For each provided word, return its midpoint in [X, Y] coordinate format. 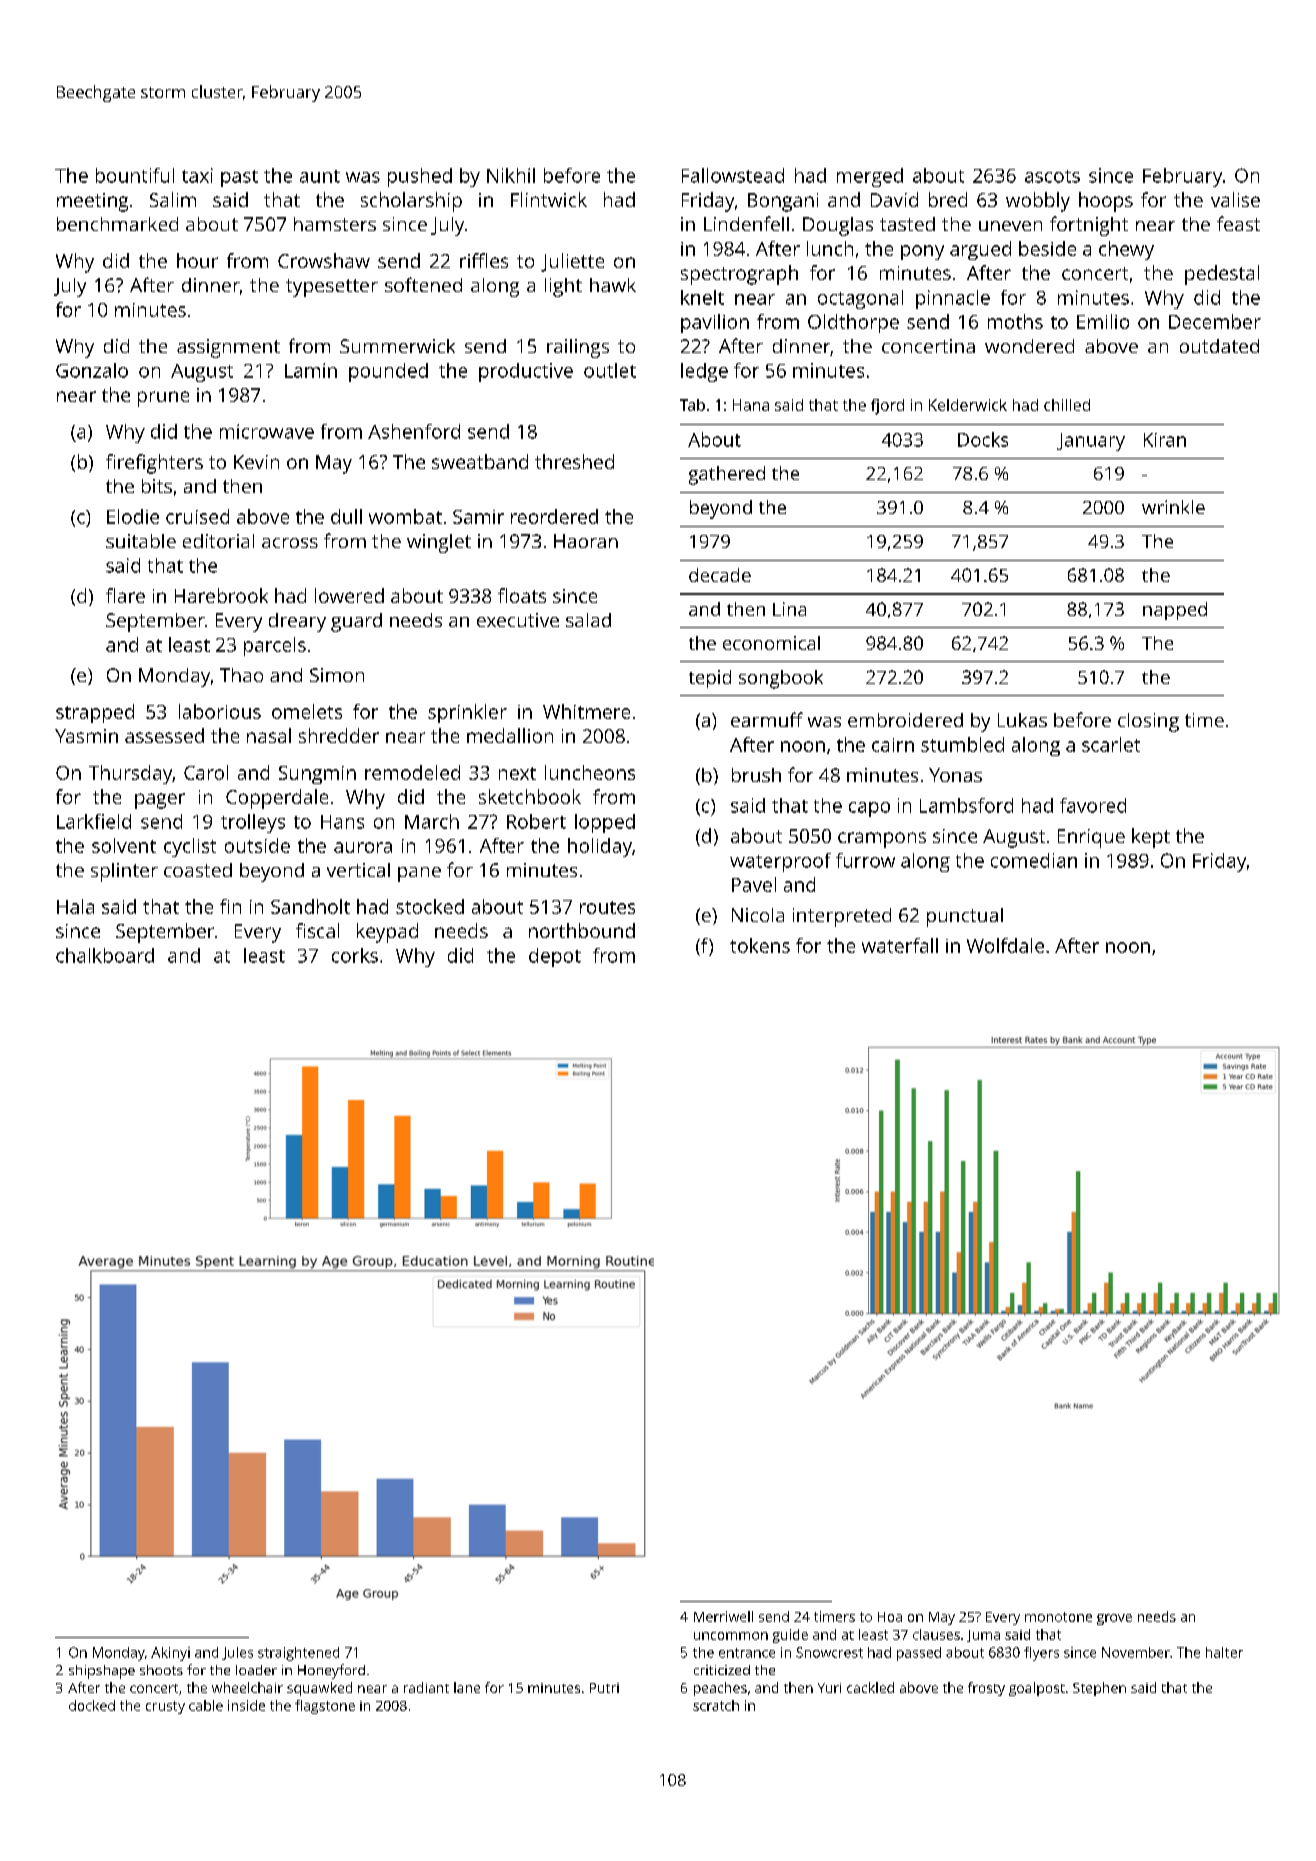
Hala [75, 906]
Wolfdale [1005, 945]
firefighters [154, 464]
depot [555, 957]
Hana [751, 405]
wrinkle [1173, 507]
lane [467, 1687]
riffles [484, 260]
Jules [237, 1653]
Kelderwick [968, 405]
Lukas [1022, 720]
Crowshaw [324, 260]
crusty [165, 1707]
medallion [510, 735]
